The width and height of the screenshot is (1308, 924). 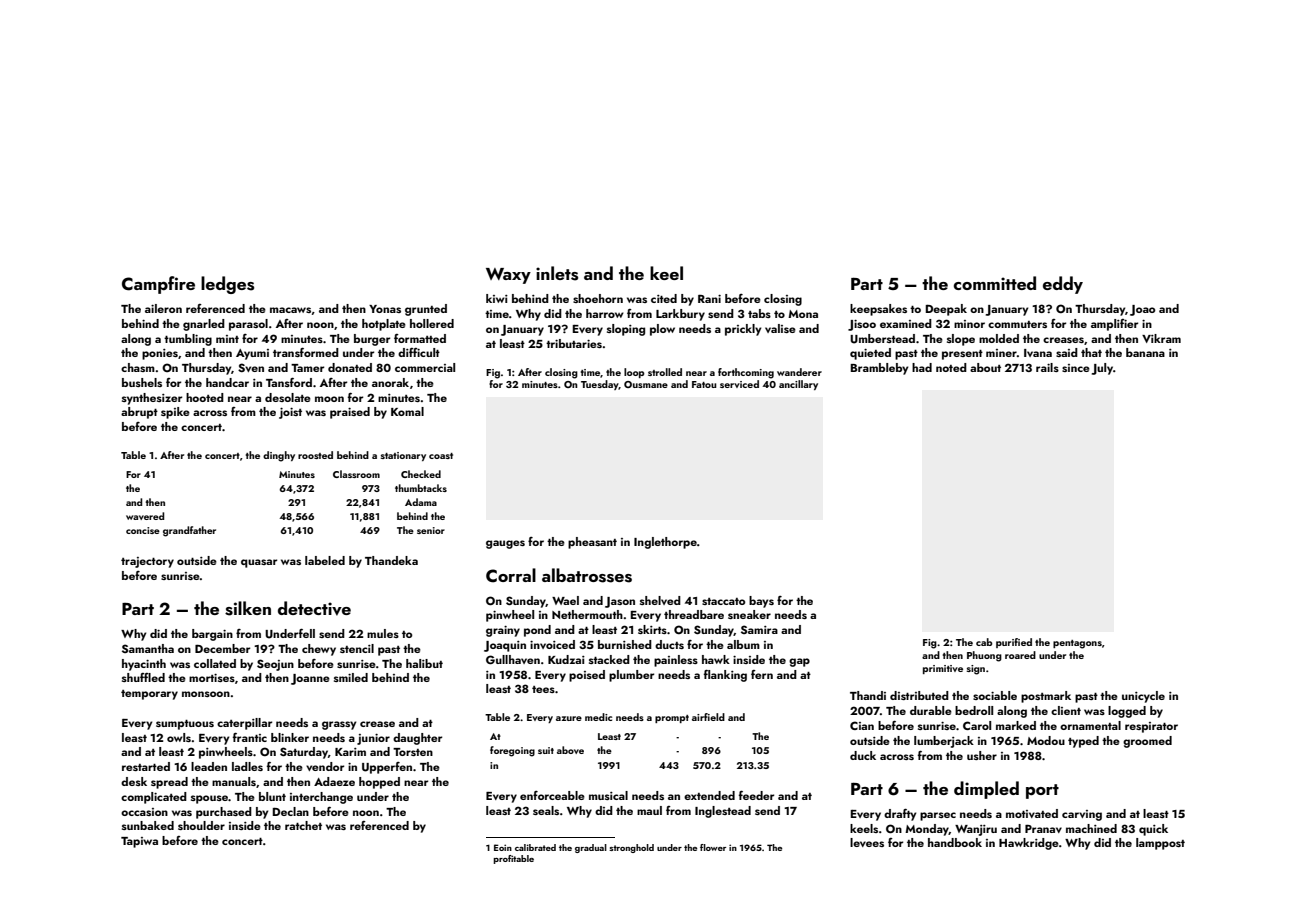 What do you see at coordinates (139, 842) in the screenshot?
I see `Tapiwa` at bounding box center [139, 842].
